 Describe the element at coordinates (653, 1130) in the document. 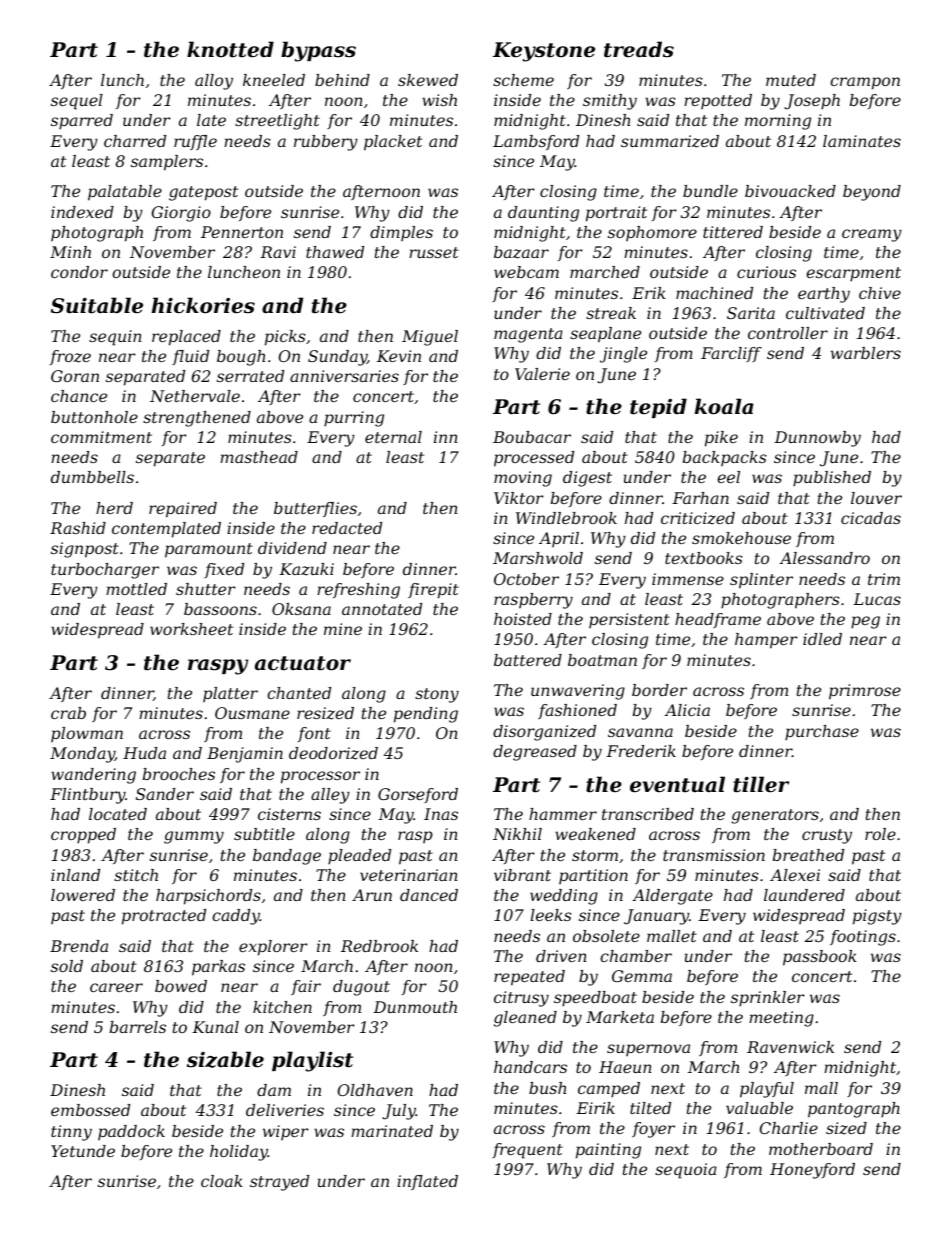

I see `foyer` at that location.
